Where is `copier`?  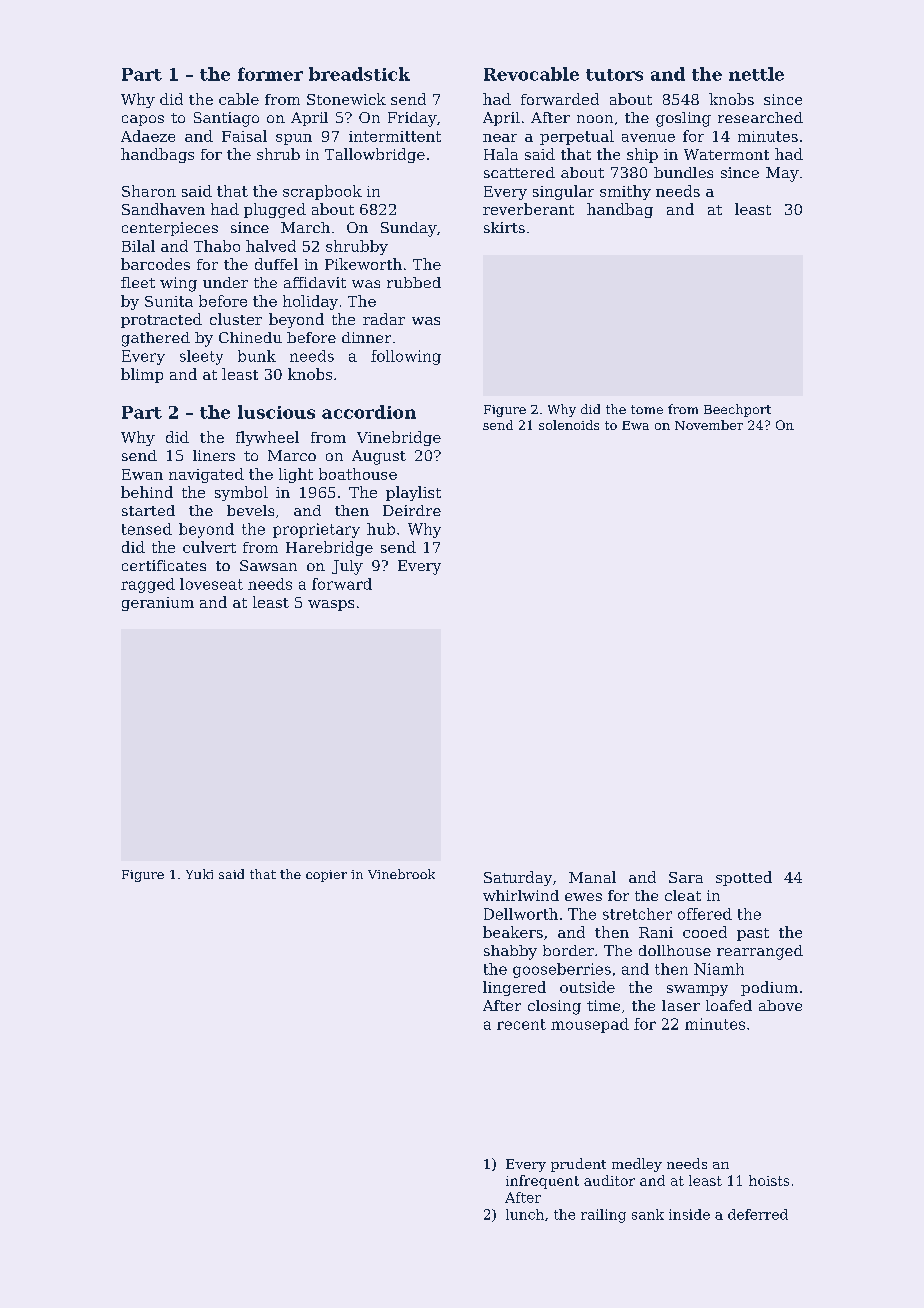 copier is located at coordinates (326, 876).
